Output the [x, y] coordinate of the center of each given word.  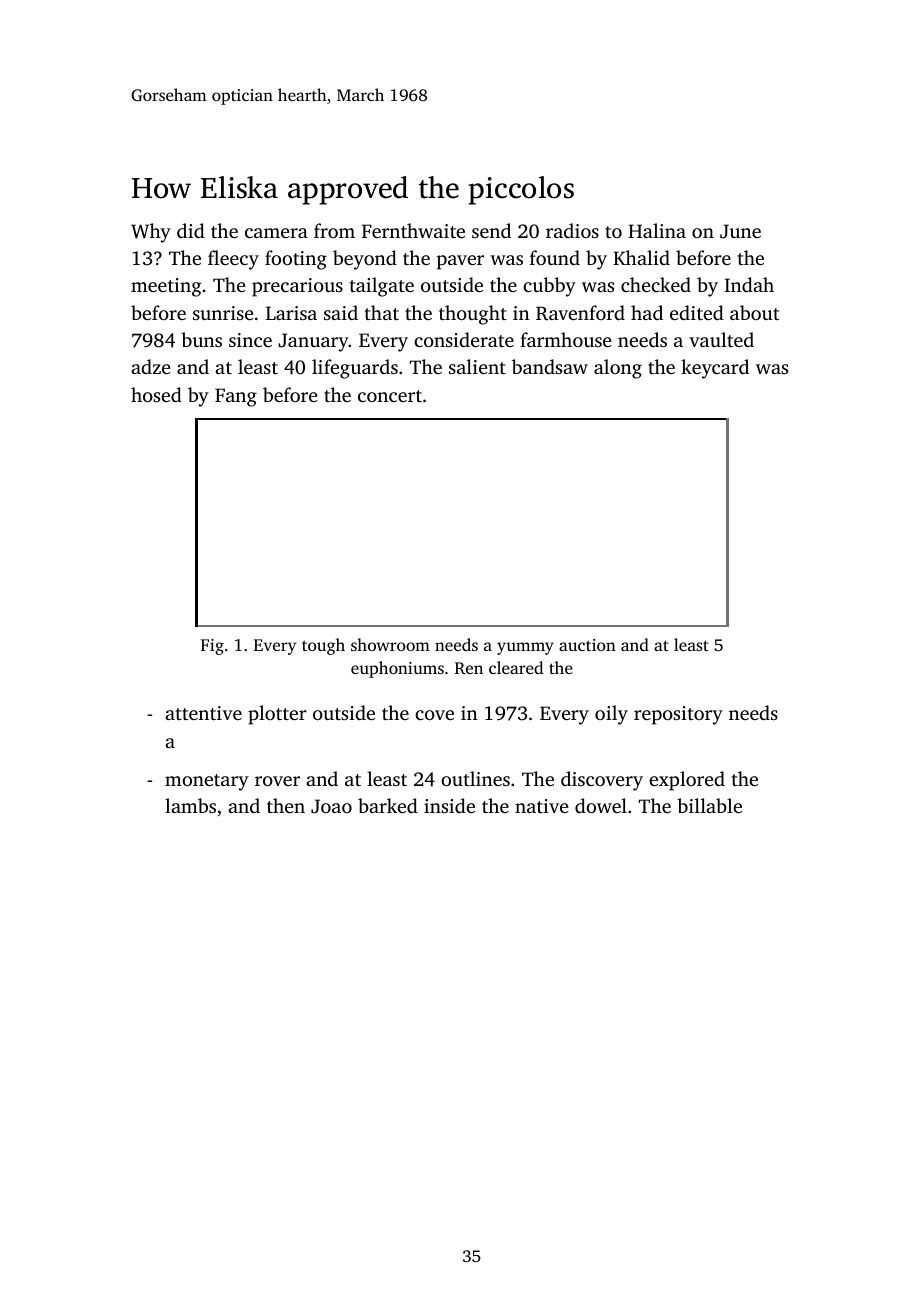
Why [151, 233]
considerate [464, 339]
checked [656, 284]
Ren [469, 668]
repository [678, 715]
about [754, 312]
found [555, 257]
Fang [236, 397]
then [286, 805]
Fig [212, 647]
